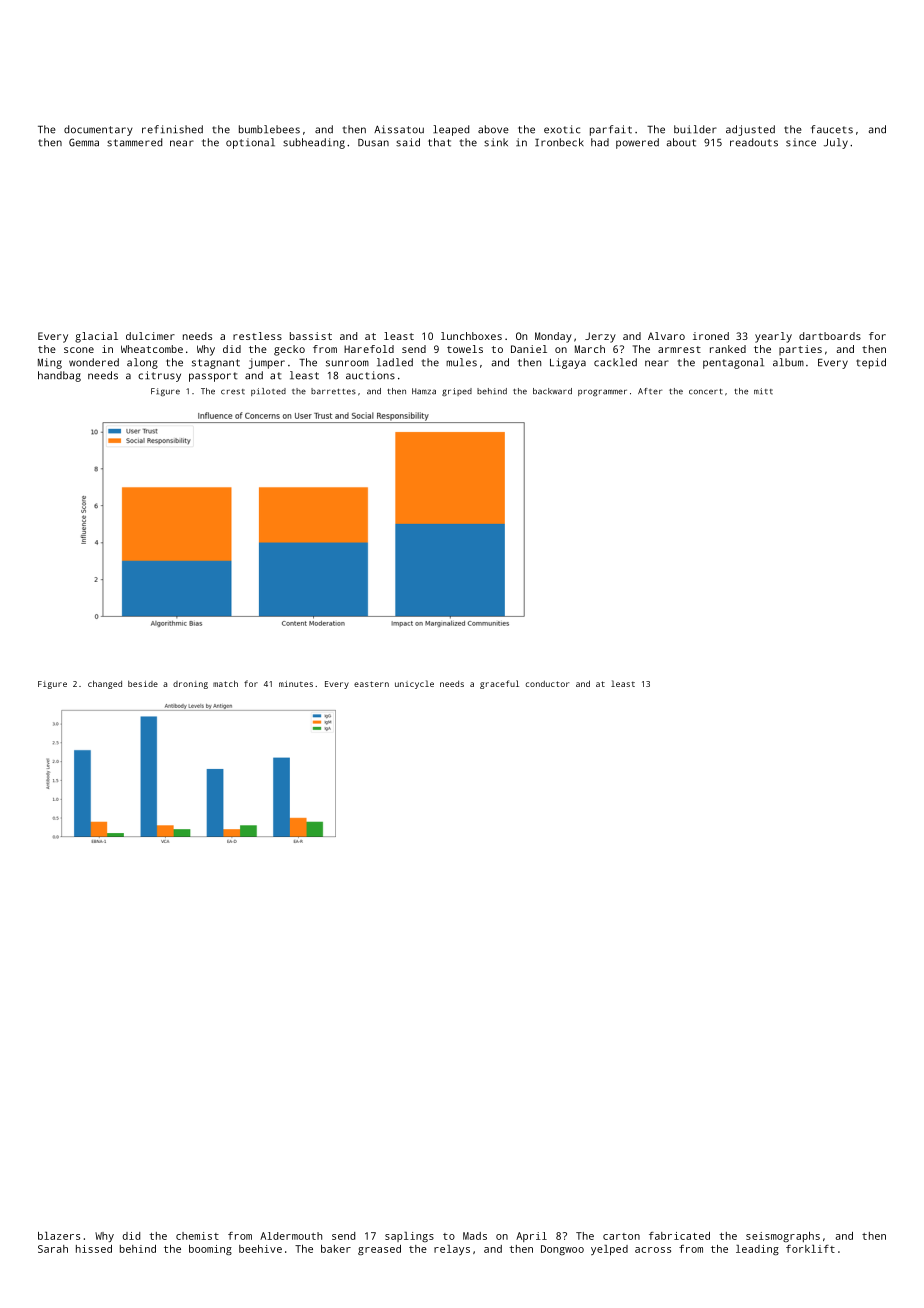 The height and width of the image is (1308, 924). I want to click on Dongwoo, so click(562, 1250).
